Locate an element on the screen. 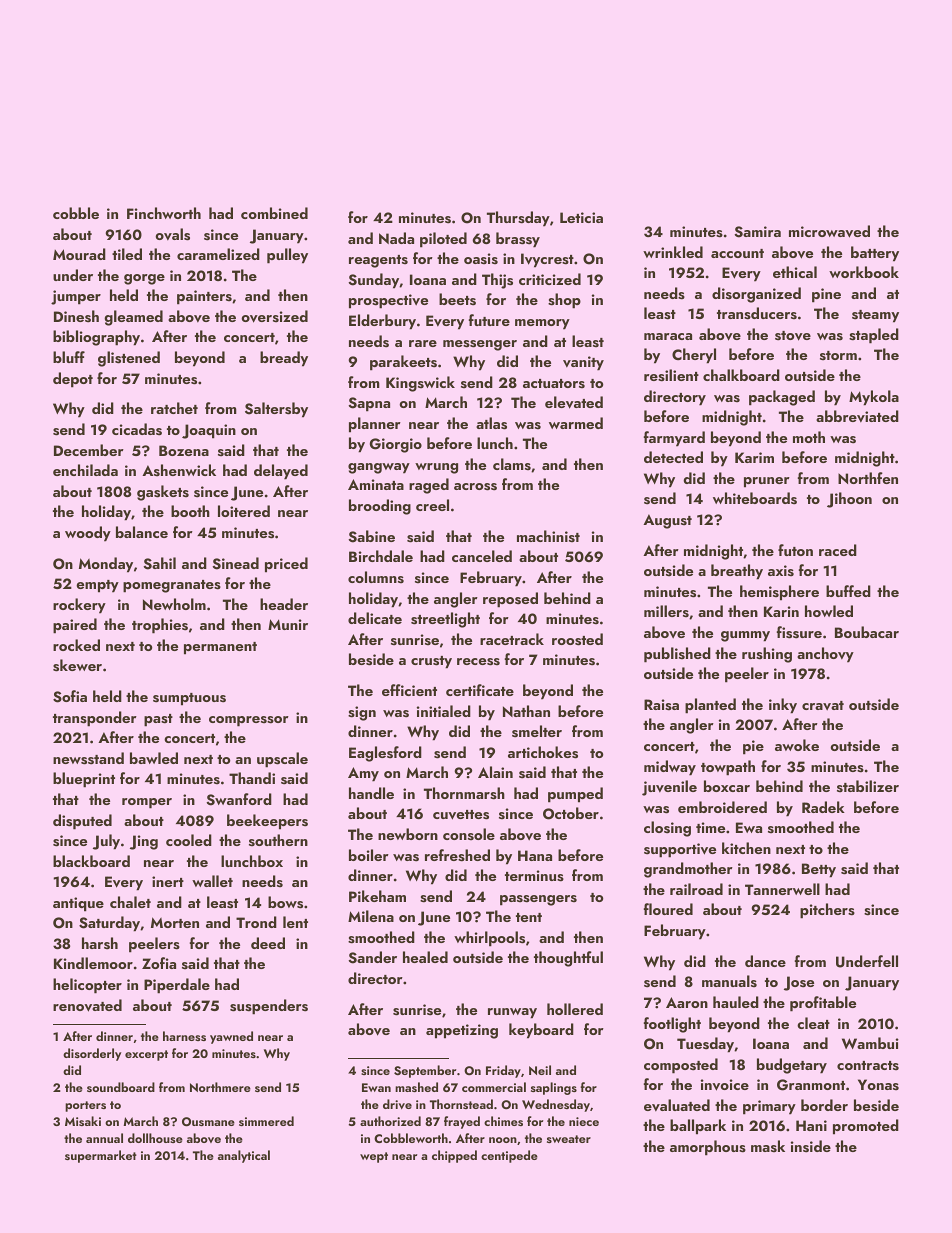 This screenshot has width=952, height=1233. December is located at coordinates (89, 450).
